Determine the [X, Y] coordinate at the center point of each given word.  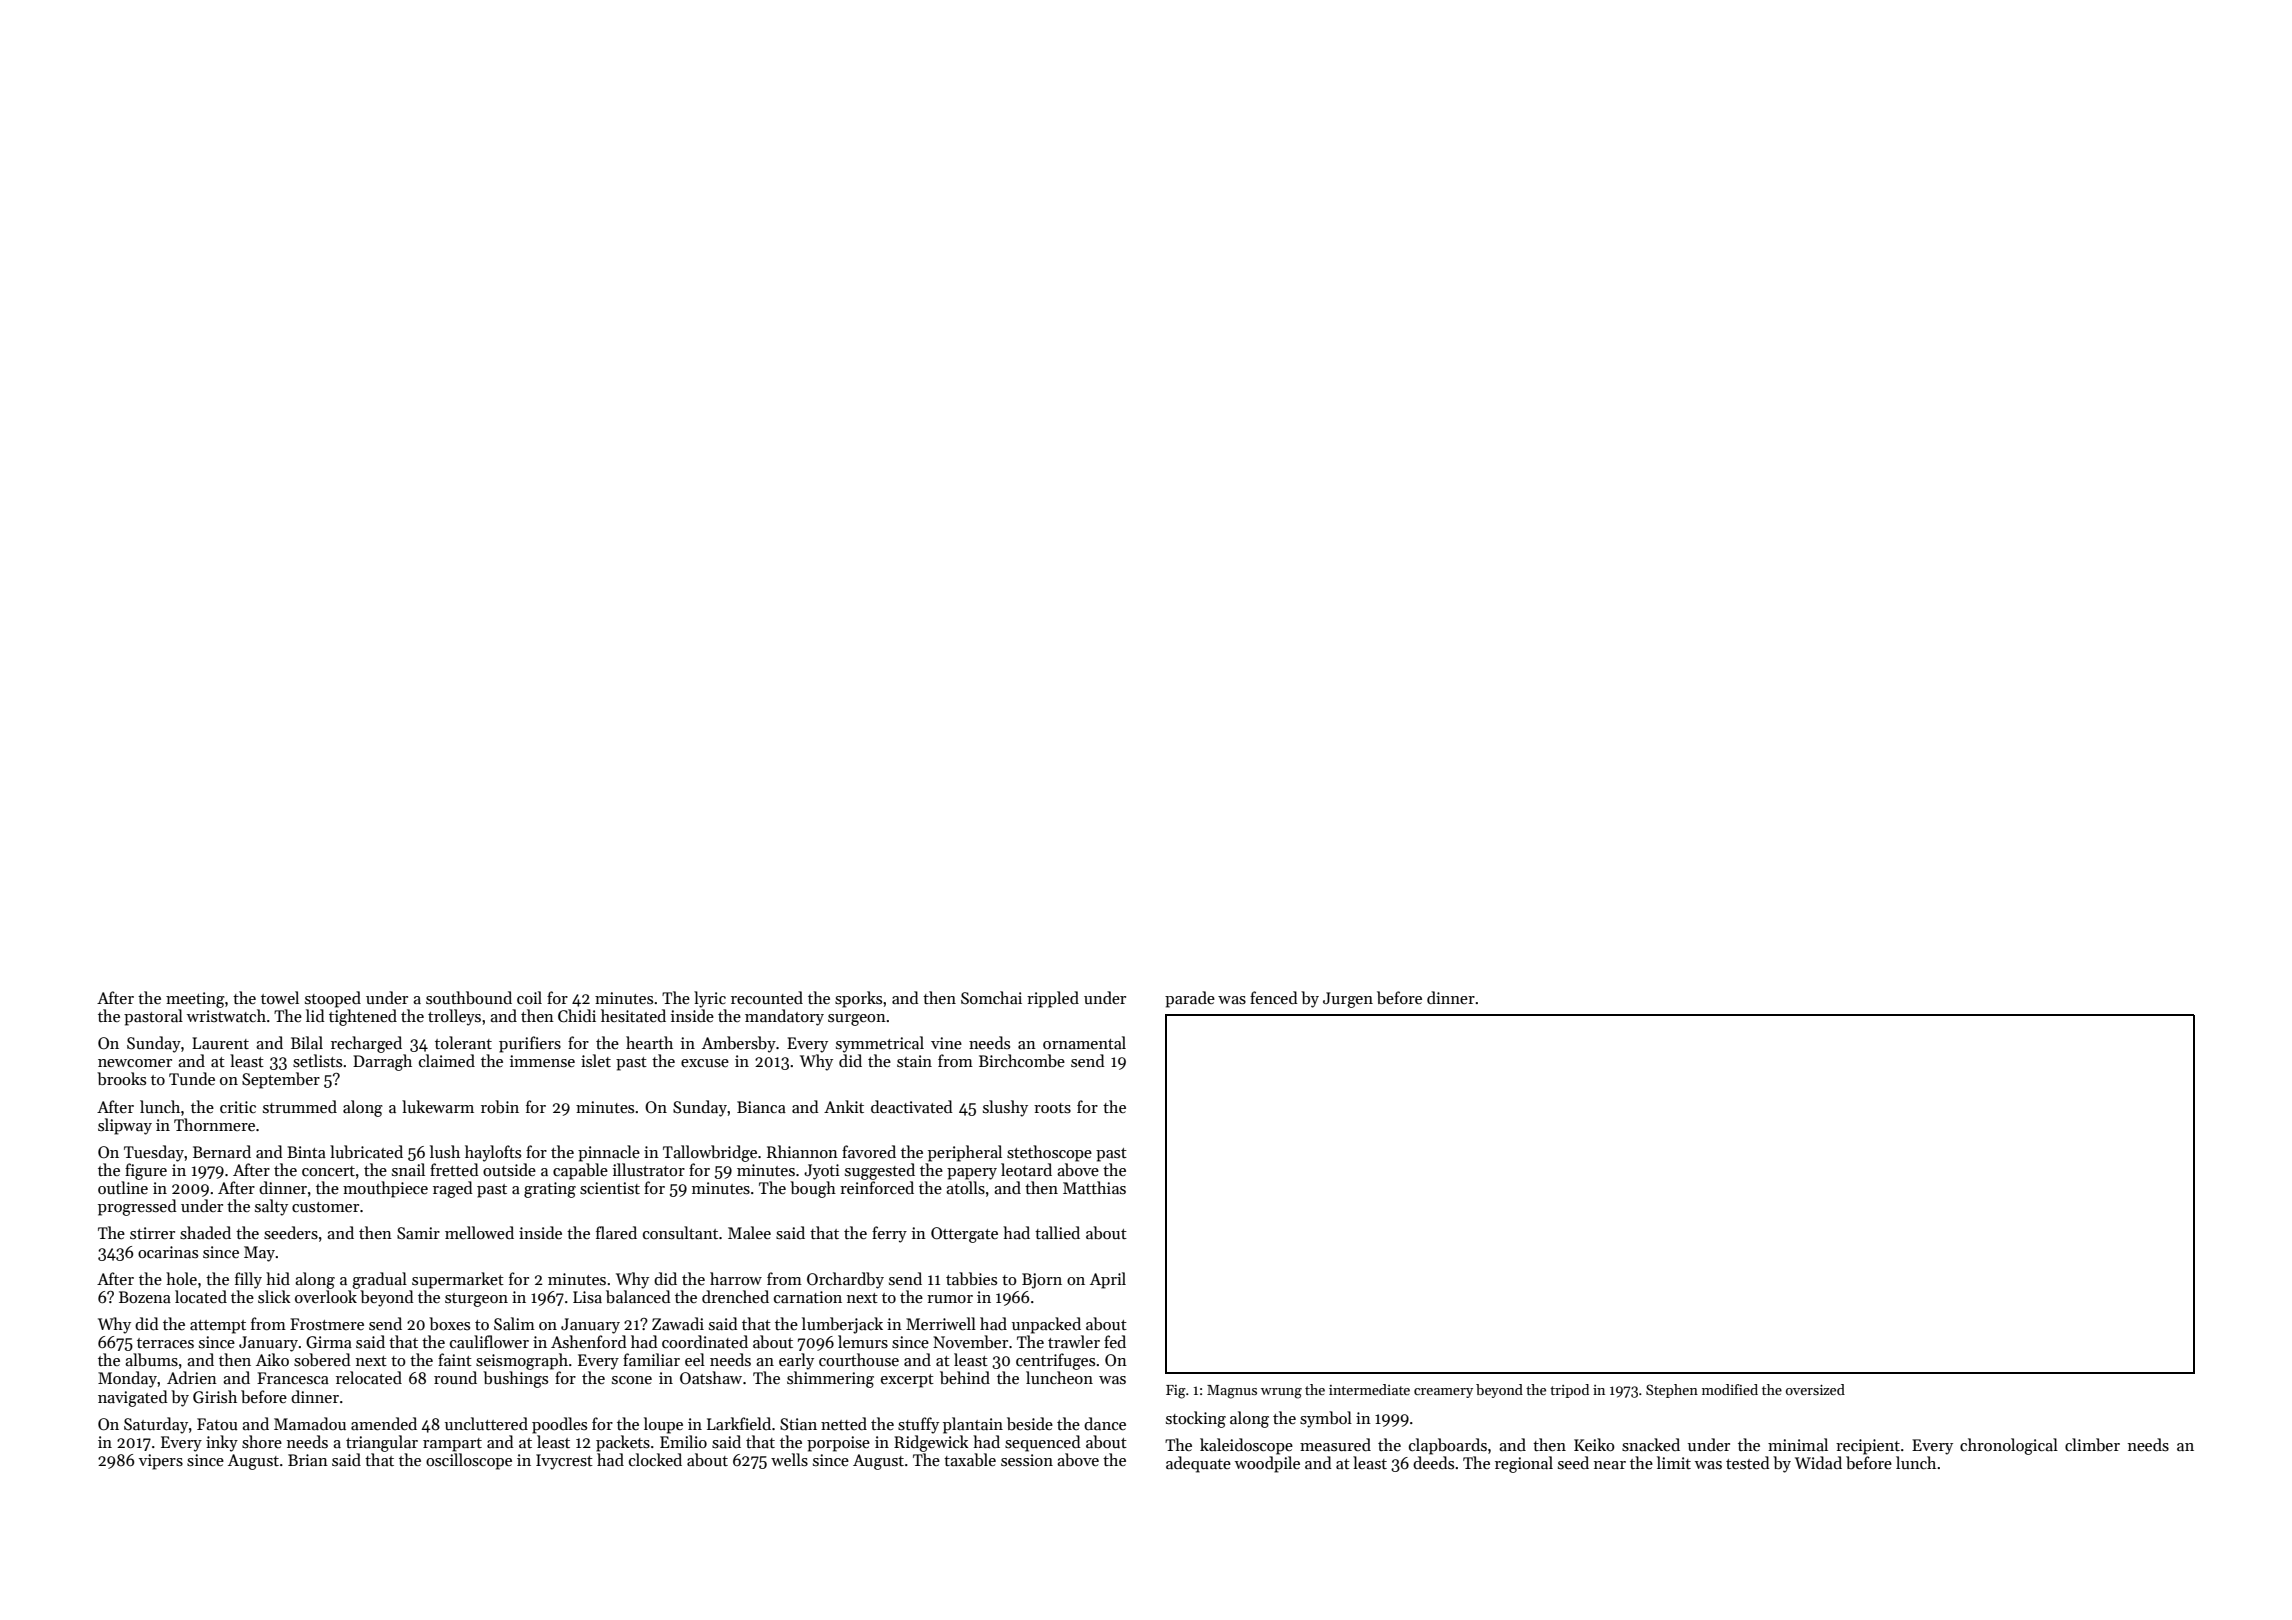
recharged [366, 1044]
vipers [161, 1462]
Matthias [1094, 1187]
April [1108, 1280]
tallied [1057, 1232]
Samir [418, 1233]
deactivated [912, 1106]
